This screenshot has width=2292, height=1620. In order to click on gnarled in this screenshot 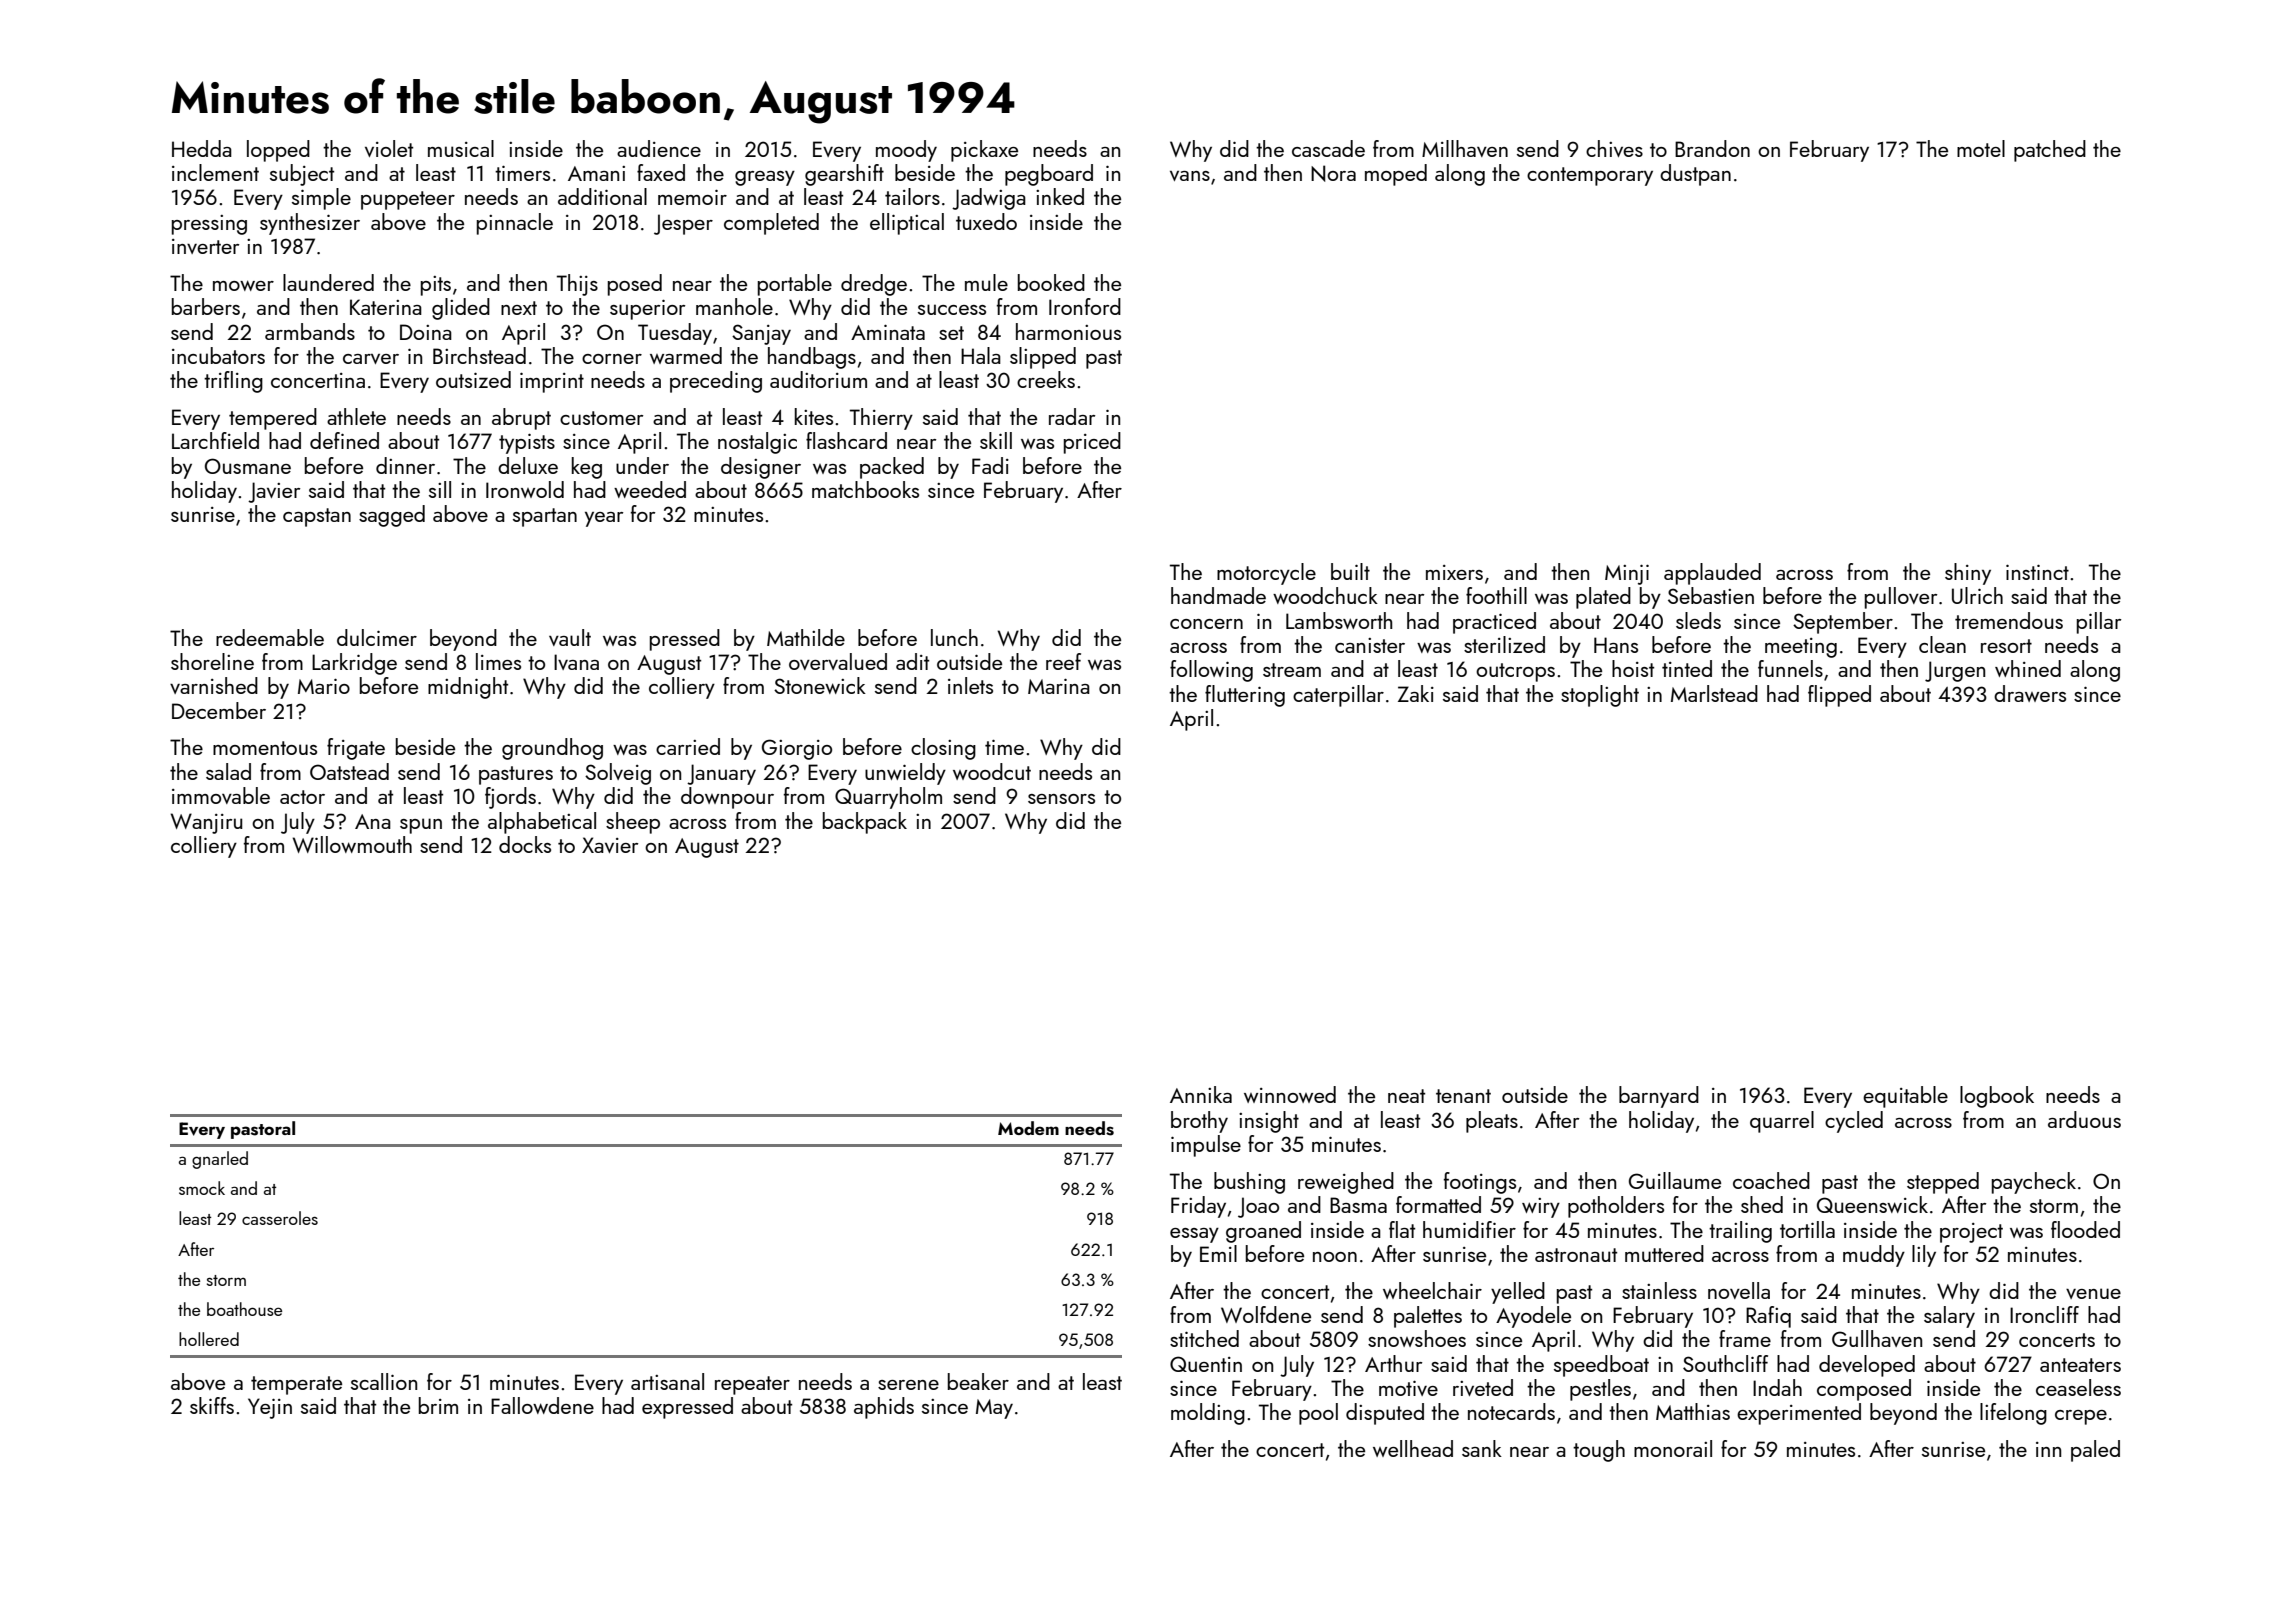, I will do `click(220, 1160)`.
